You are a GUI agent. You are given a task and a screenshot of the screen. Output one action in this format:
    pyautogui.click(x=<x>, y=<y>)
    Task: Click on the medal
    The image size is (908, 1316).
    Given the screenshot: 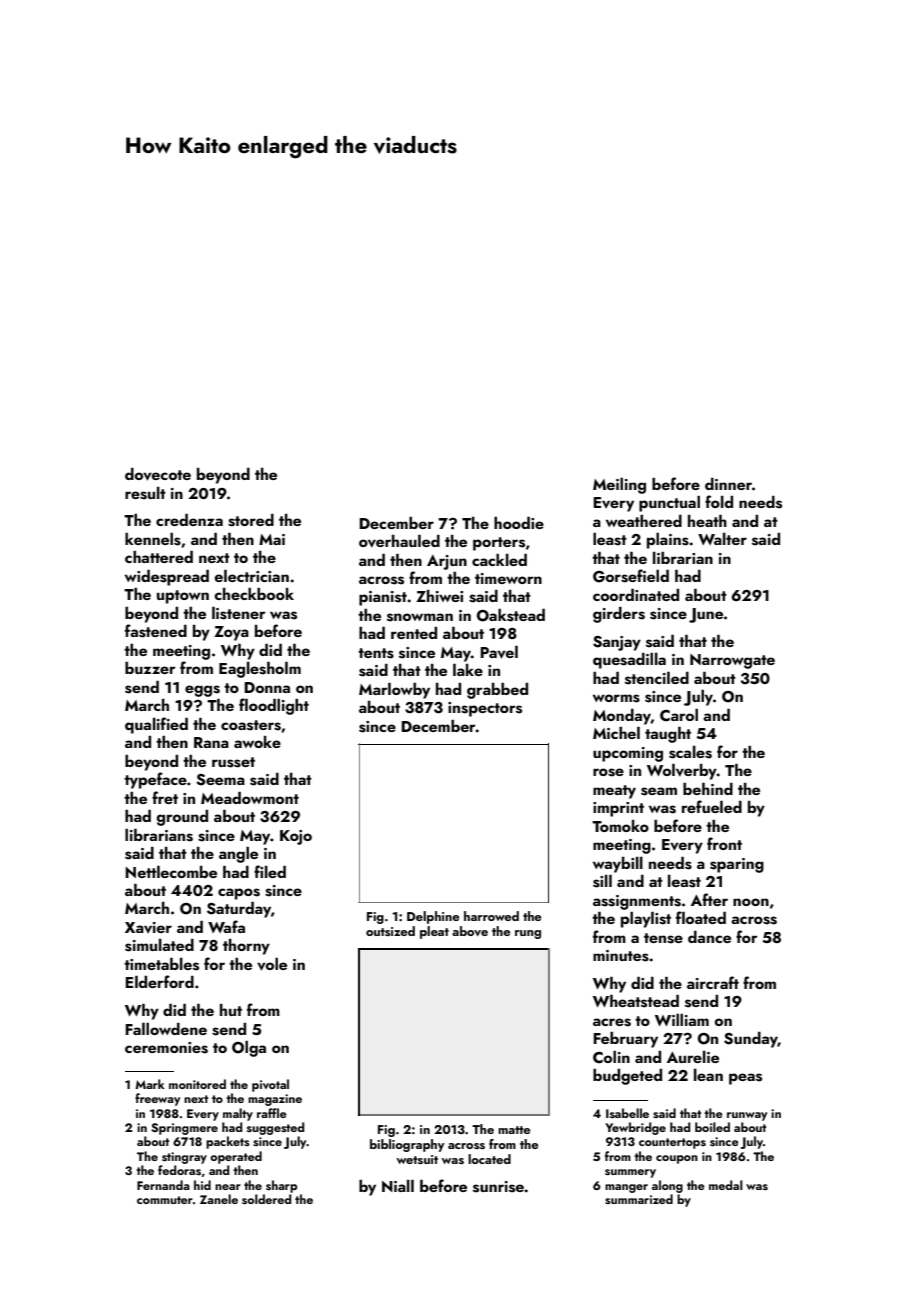 What is the action you would take?
    pyautogui.click(x=726, y=1185)
